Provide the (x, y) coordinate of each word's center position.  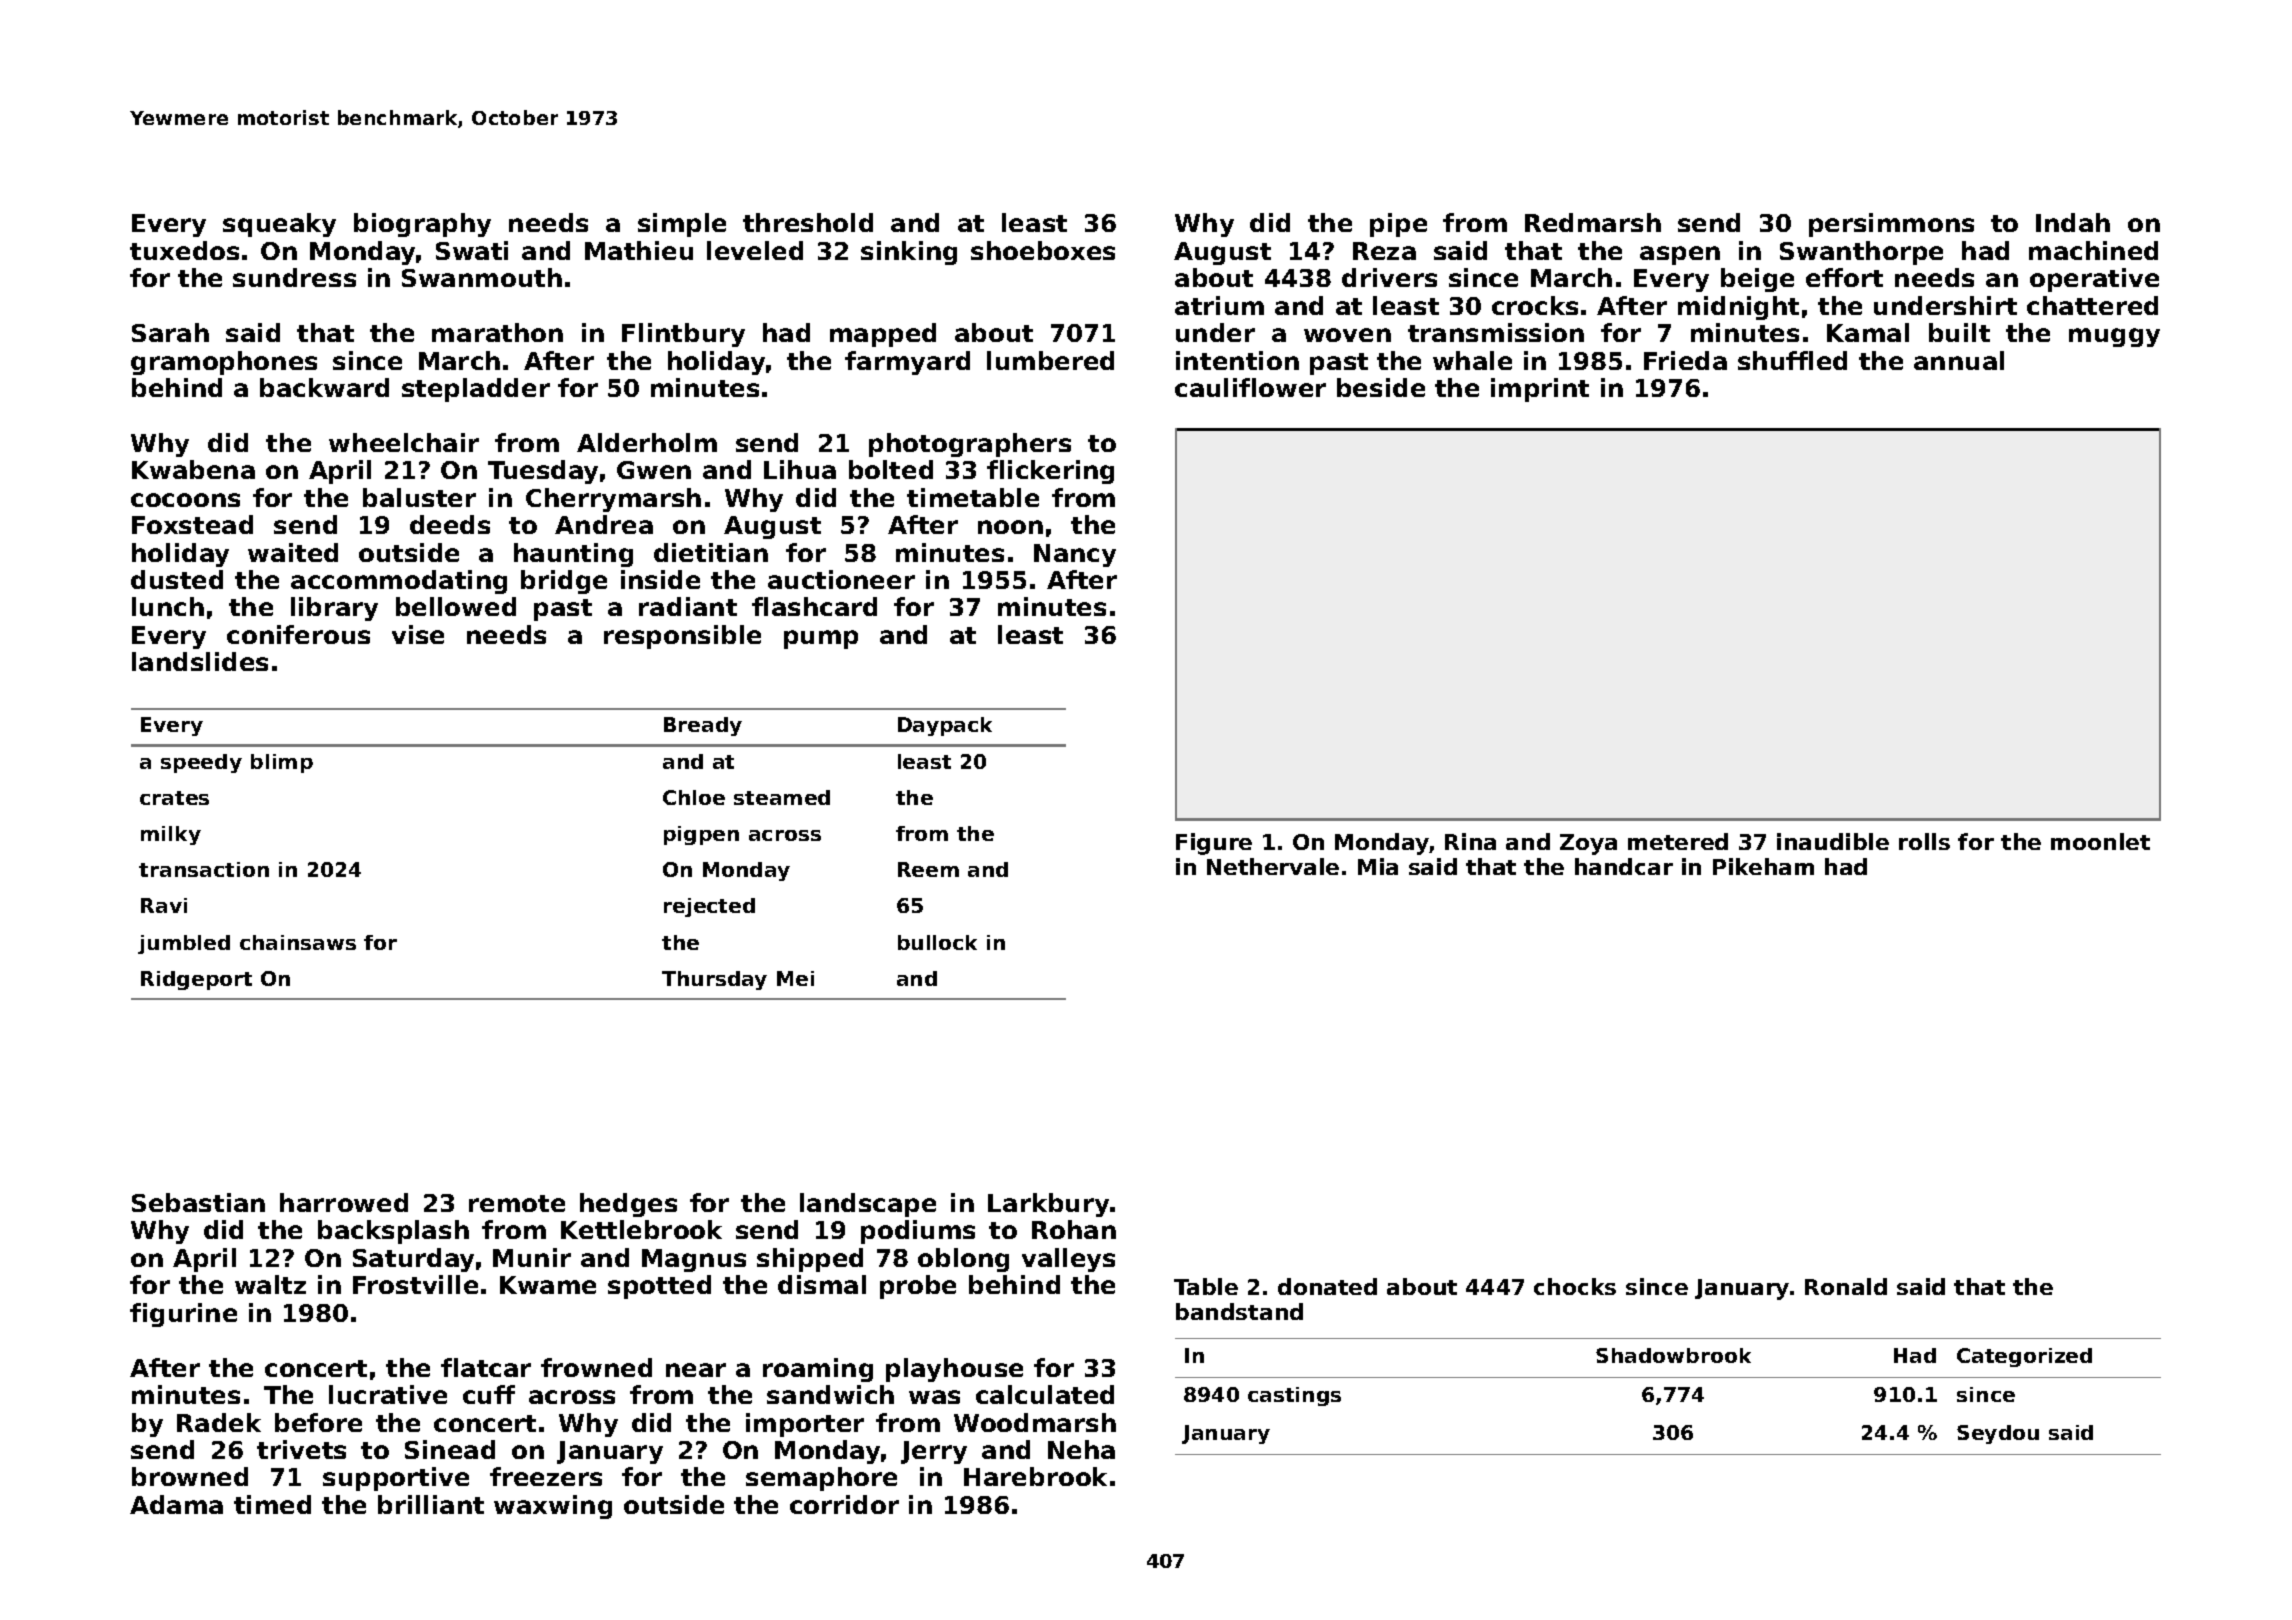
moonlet (2100, 841)
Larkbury (1048, 1205)
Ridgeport (196, 980)
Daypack (945, 726)
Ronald (1846, 1286)
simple (682, 225)
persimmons (1891, 225)
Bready (703, 726)
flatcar (486, 1367)
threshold (808, 222)
